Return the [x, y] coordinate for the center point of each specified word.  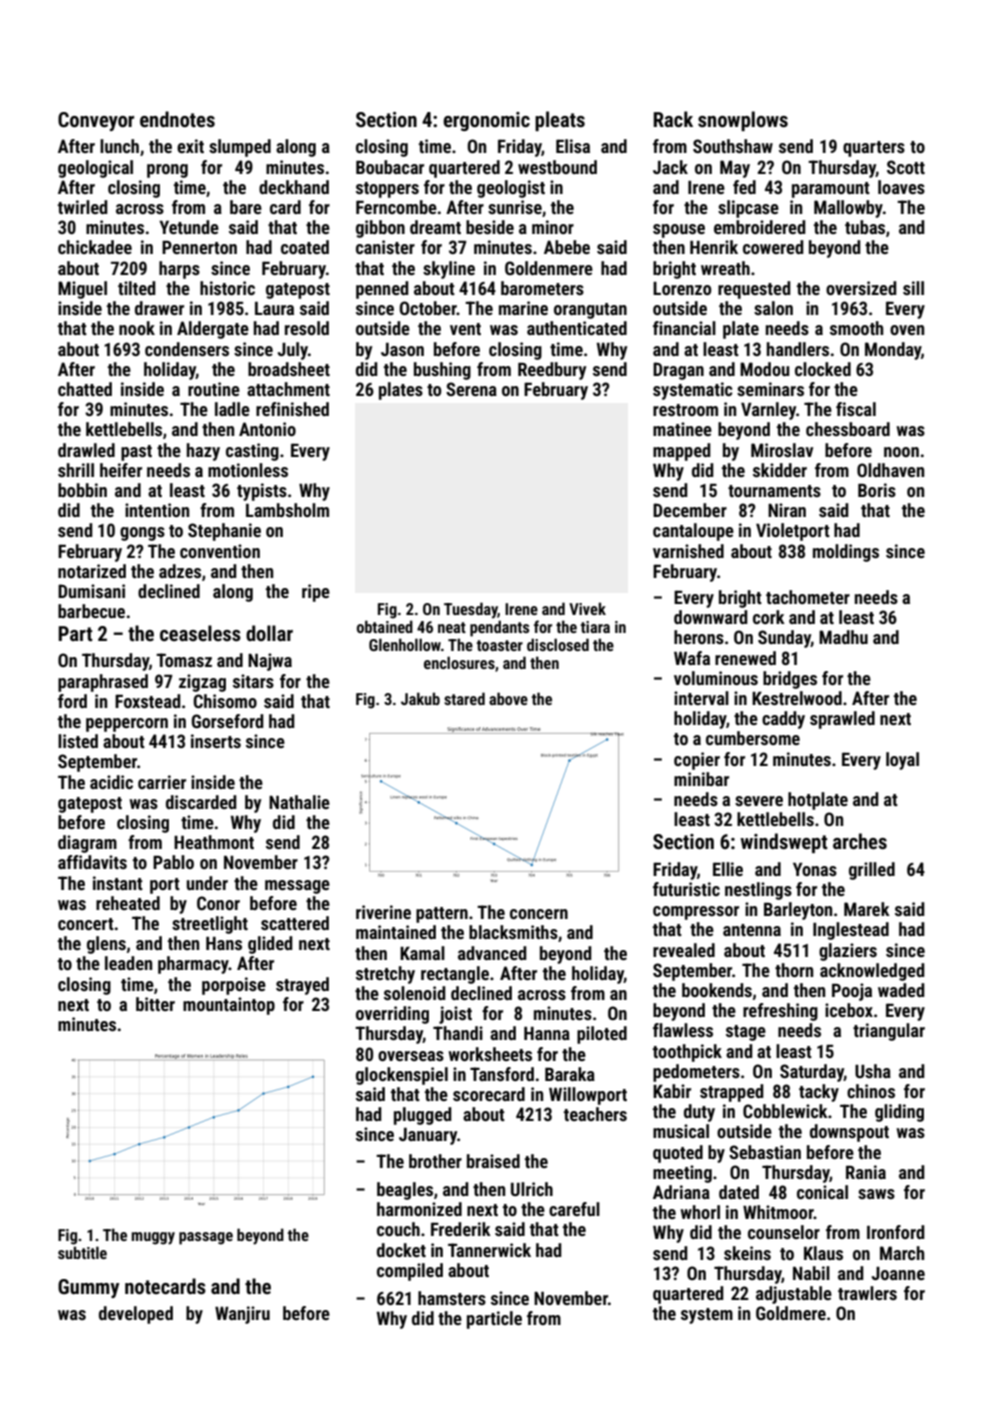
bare [246, 207]
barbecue [91, 611]
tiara [595, 627]
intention [157, 510]
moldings [846, 553]
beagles [405, 1191]
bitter [155, 1004]
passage [206, 1238]
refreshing [780, 1012]
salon [773, 308]
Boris [877, 490]
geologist [511, 189]
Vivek [587, 608]
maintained [396, 932]
